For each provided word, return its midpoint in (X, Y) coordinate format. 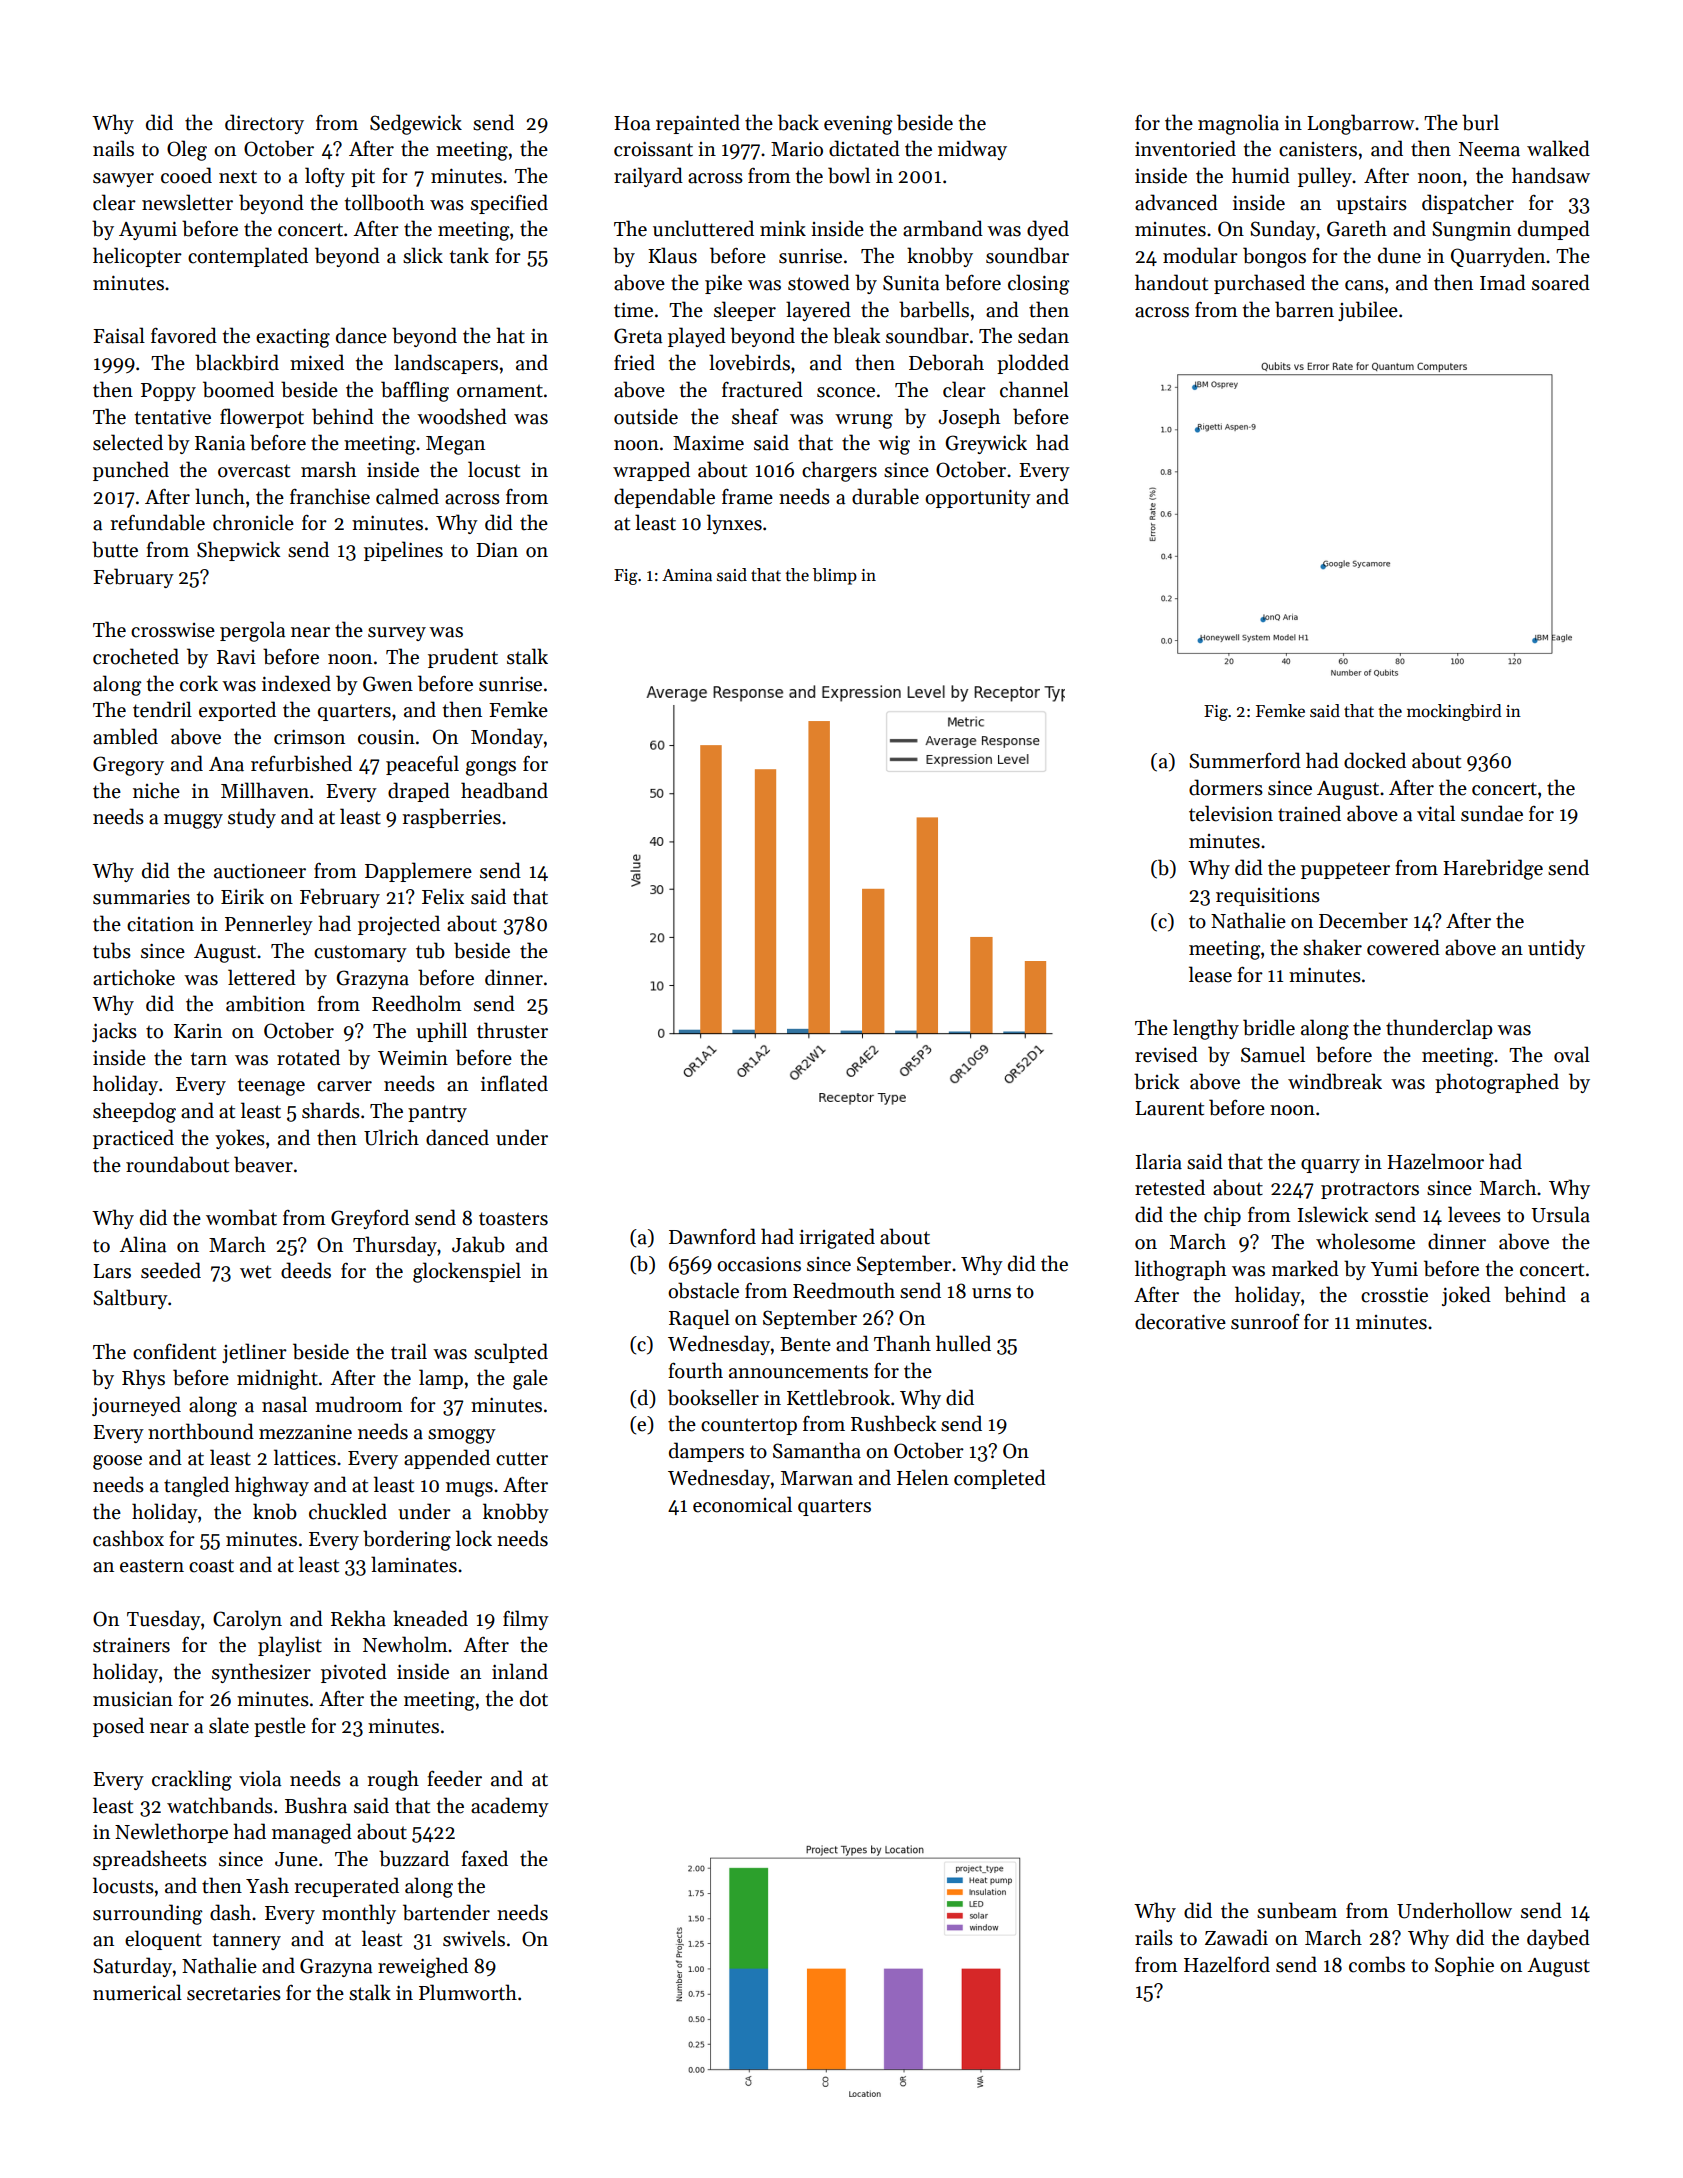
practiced (133, 1139)
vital (1436, 813)
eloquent (163, 1940)
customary (360, 953)
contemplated (248, 257)
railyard (648, 177)
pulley (1325, 177)
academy (510, 1807)
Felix (443, 896)
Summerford (1245, 760)
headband (504, 790)
